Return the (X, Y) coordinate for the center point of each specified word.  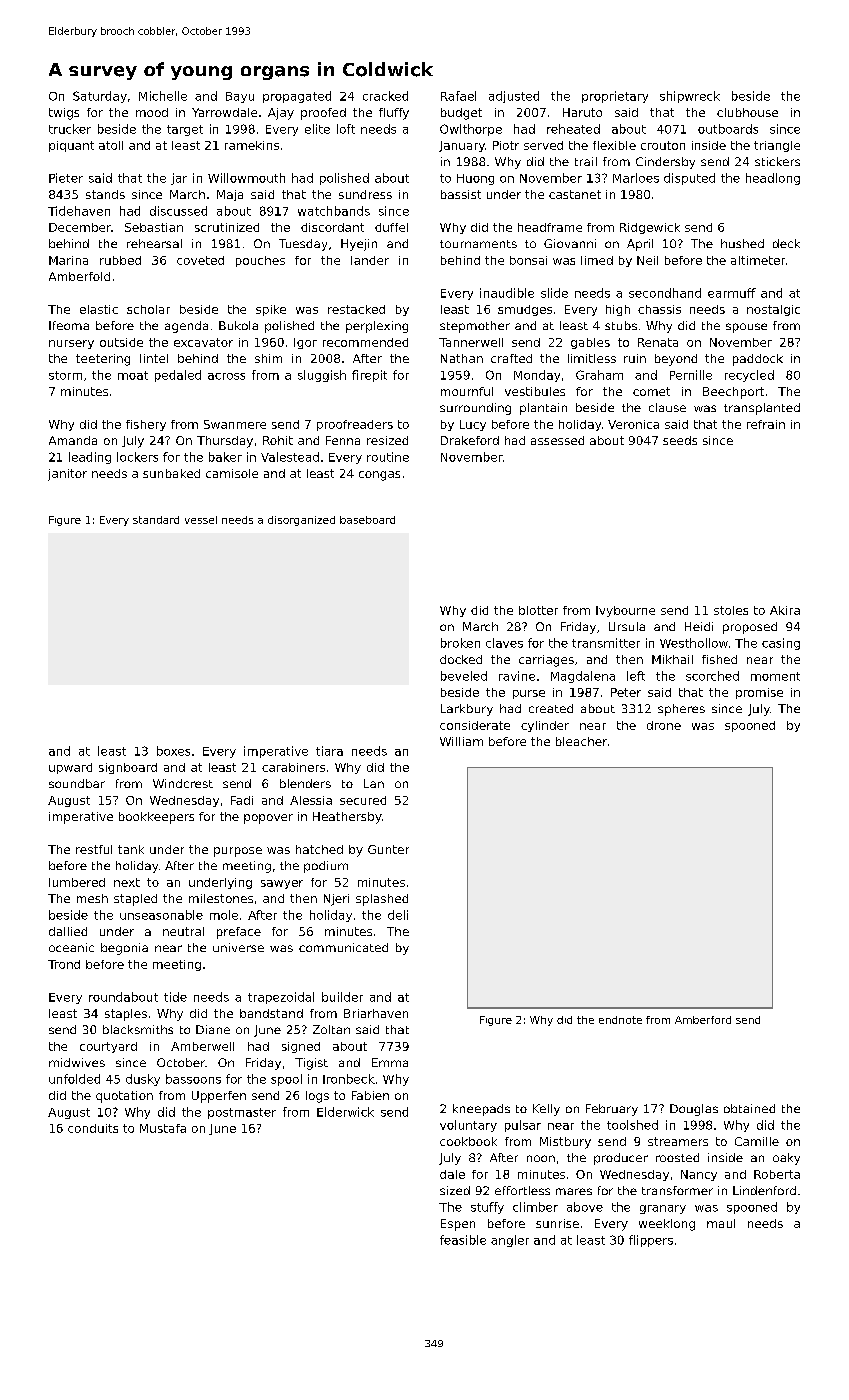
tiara (329, 751)
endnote (620, 1020)
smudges (525, 310)
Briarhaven (376, 1013)
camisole (232, 473)
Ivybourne (625, 611)
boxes (173, 751)
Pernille (691, 375)
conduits (93, 1128)
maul (721, 1223)
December (80, 227)
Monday (537, 376)
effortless (522, 1190)
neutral (183, 931)
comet (651, 391)
